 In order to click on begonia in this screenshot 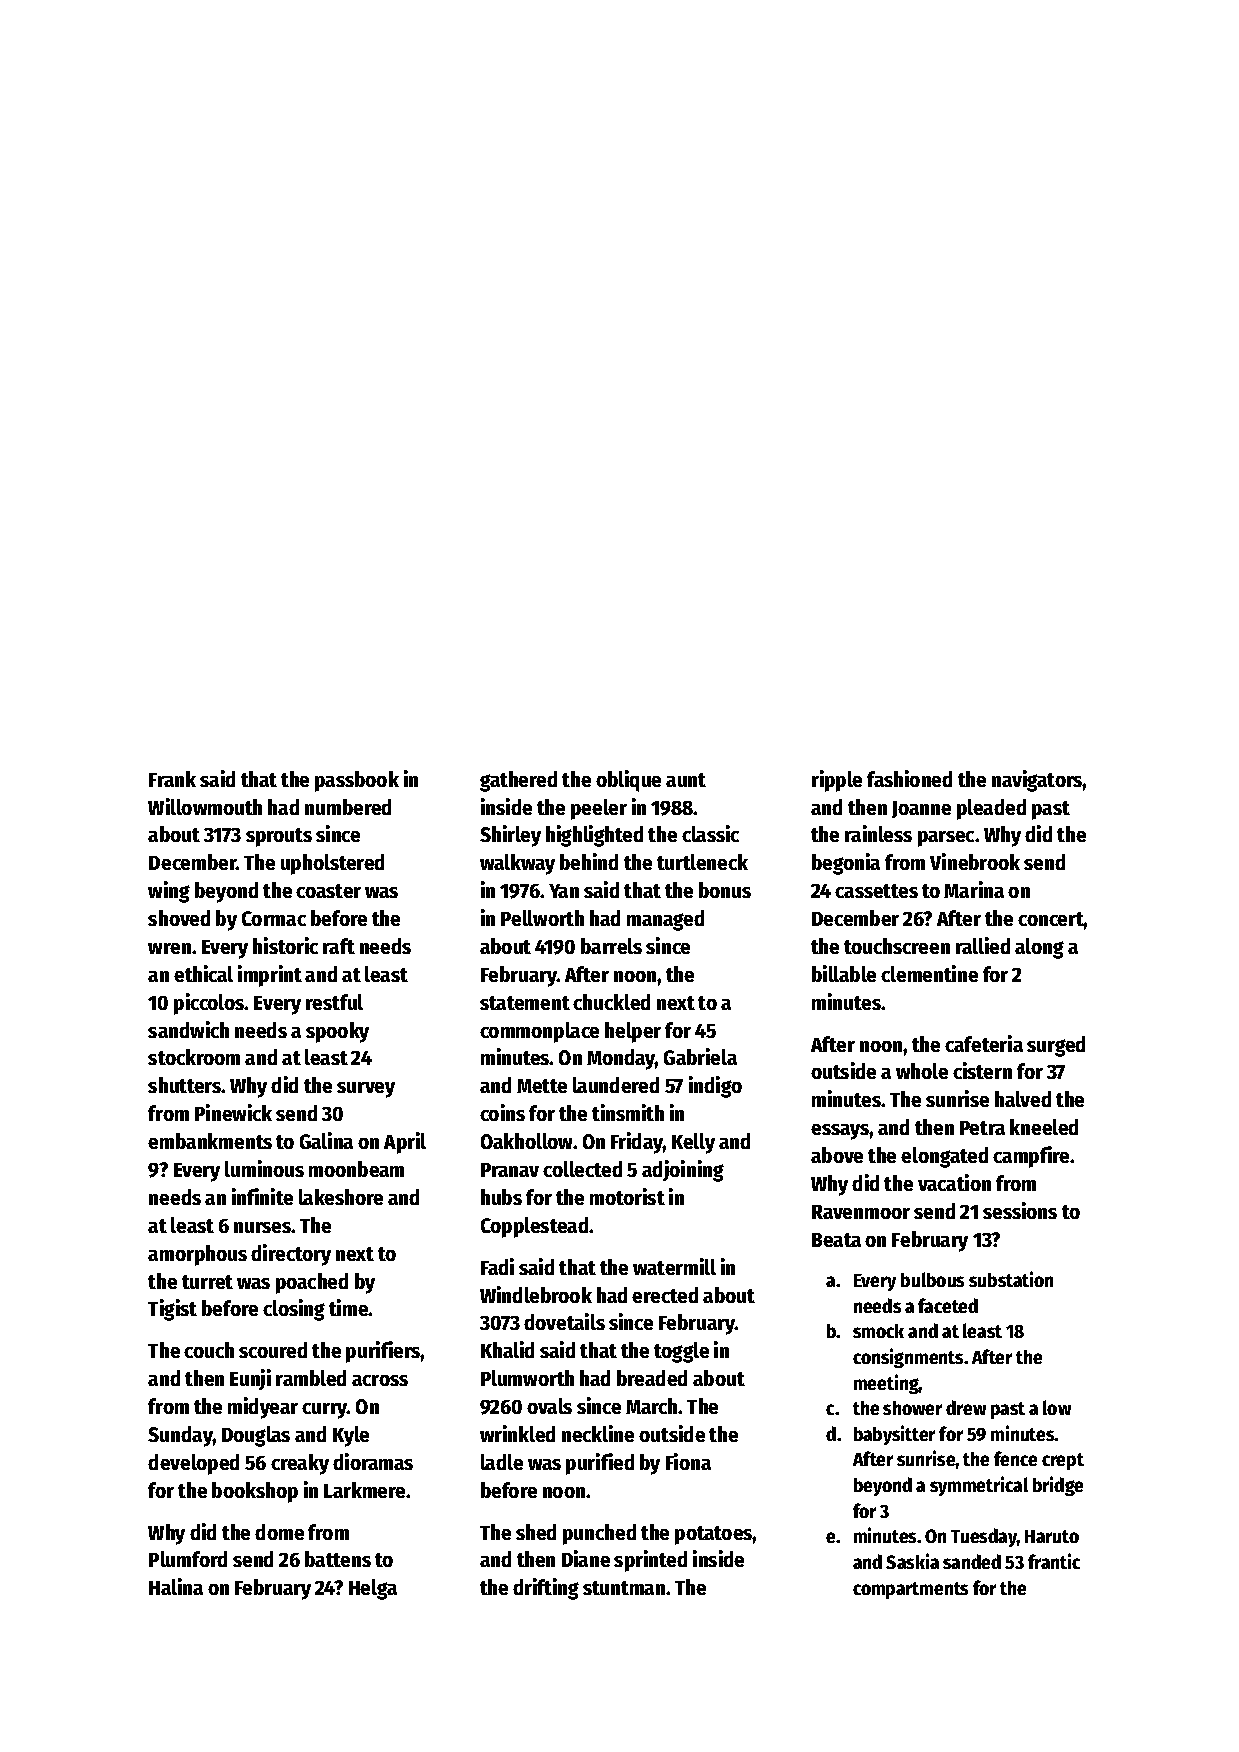, I will do `click(846, 864)`.
